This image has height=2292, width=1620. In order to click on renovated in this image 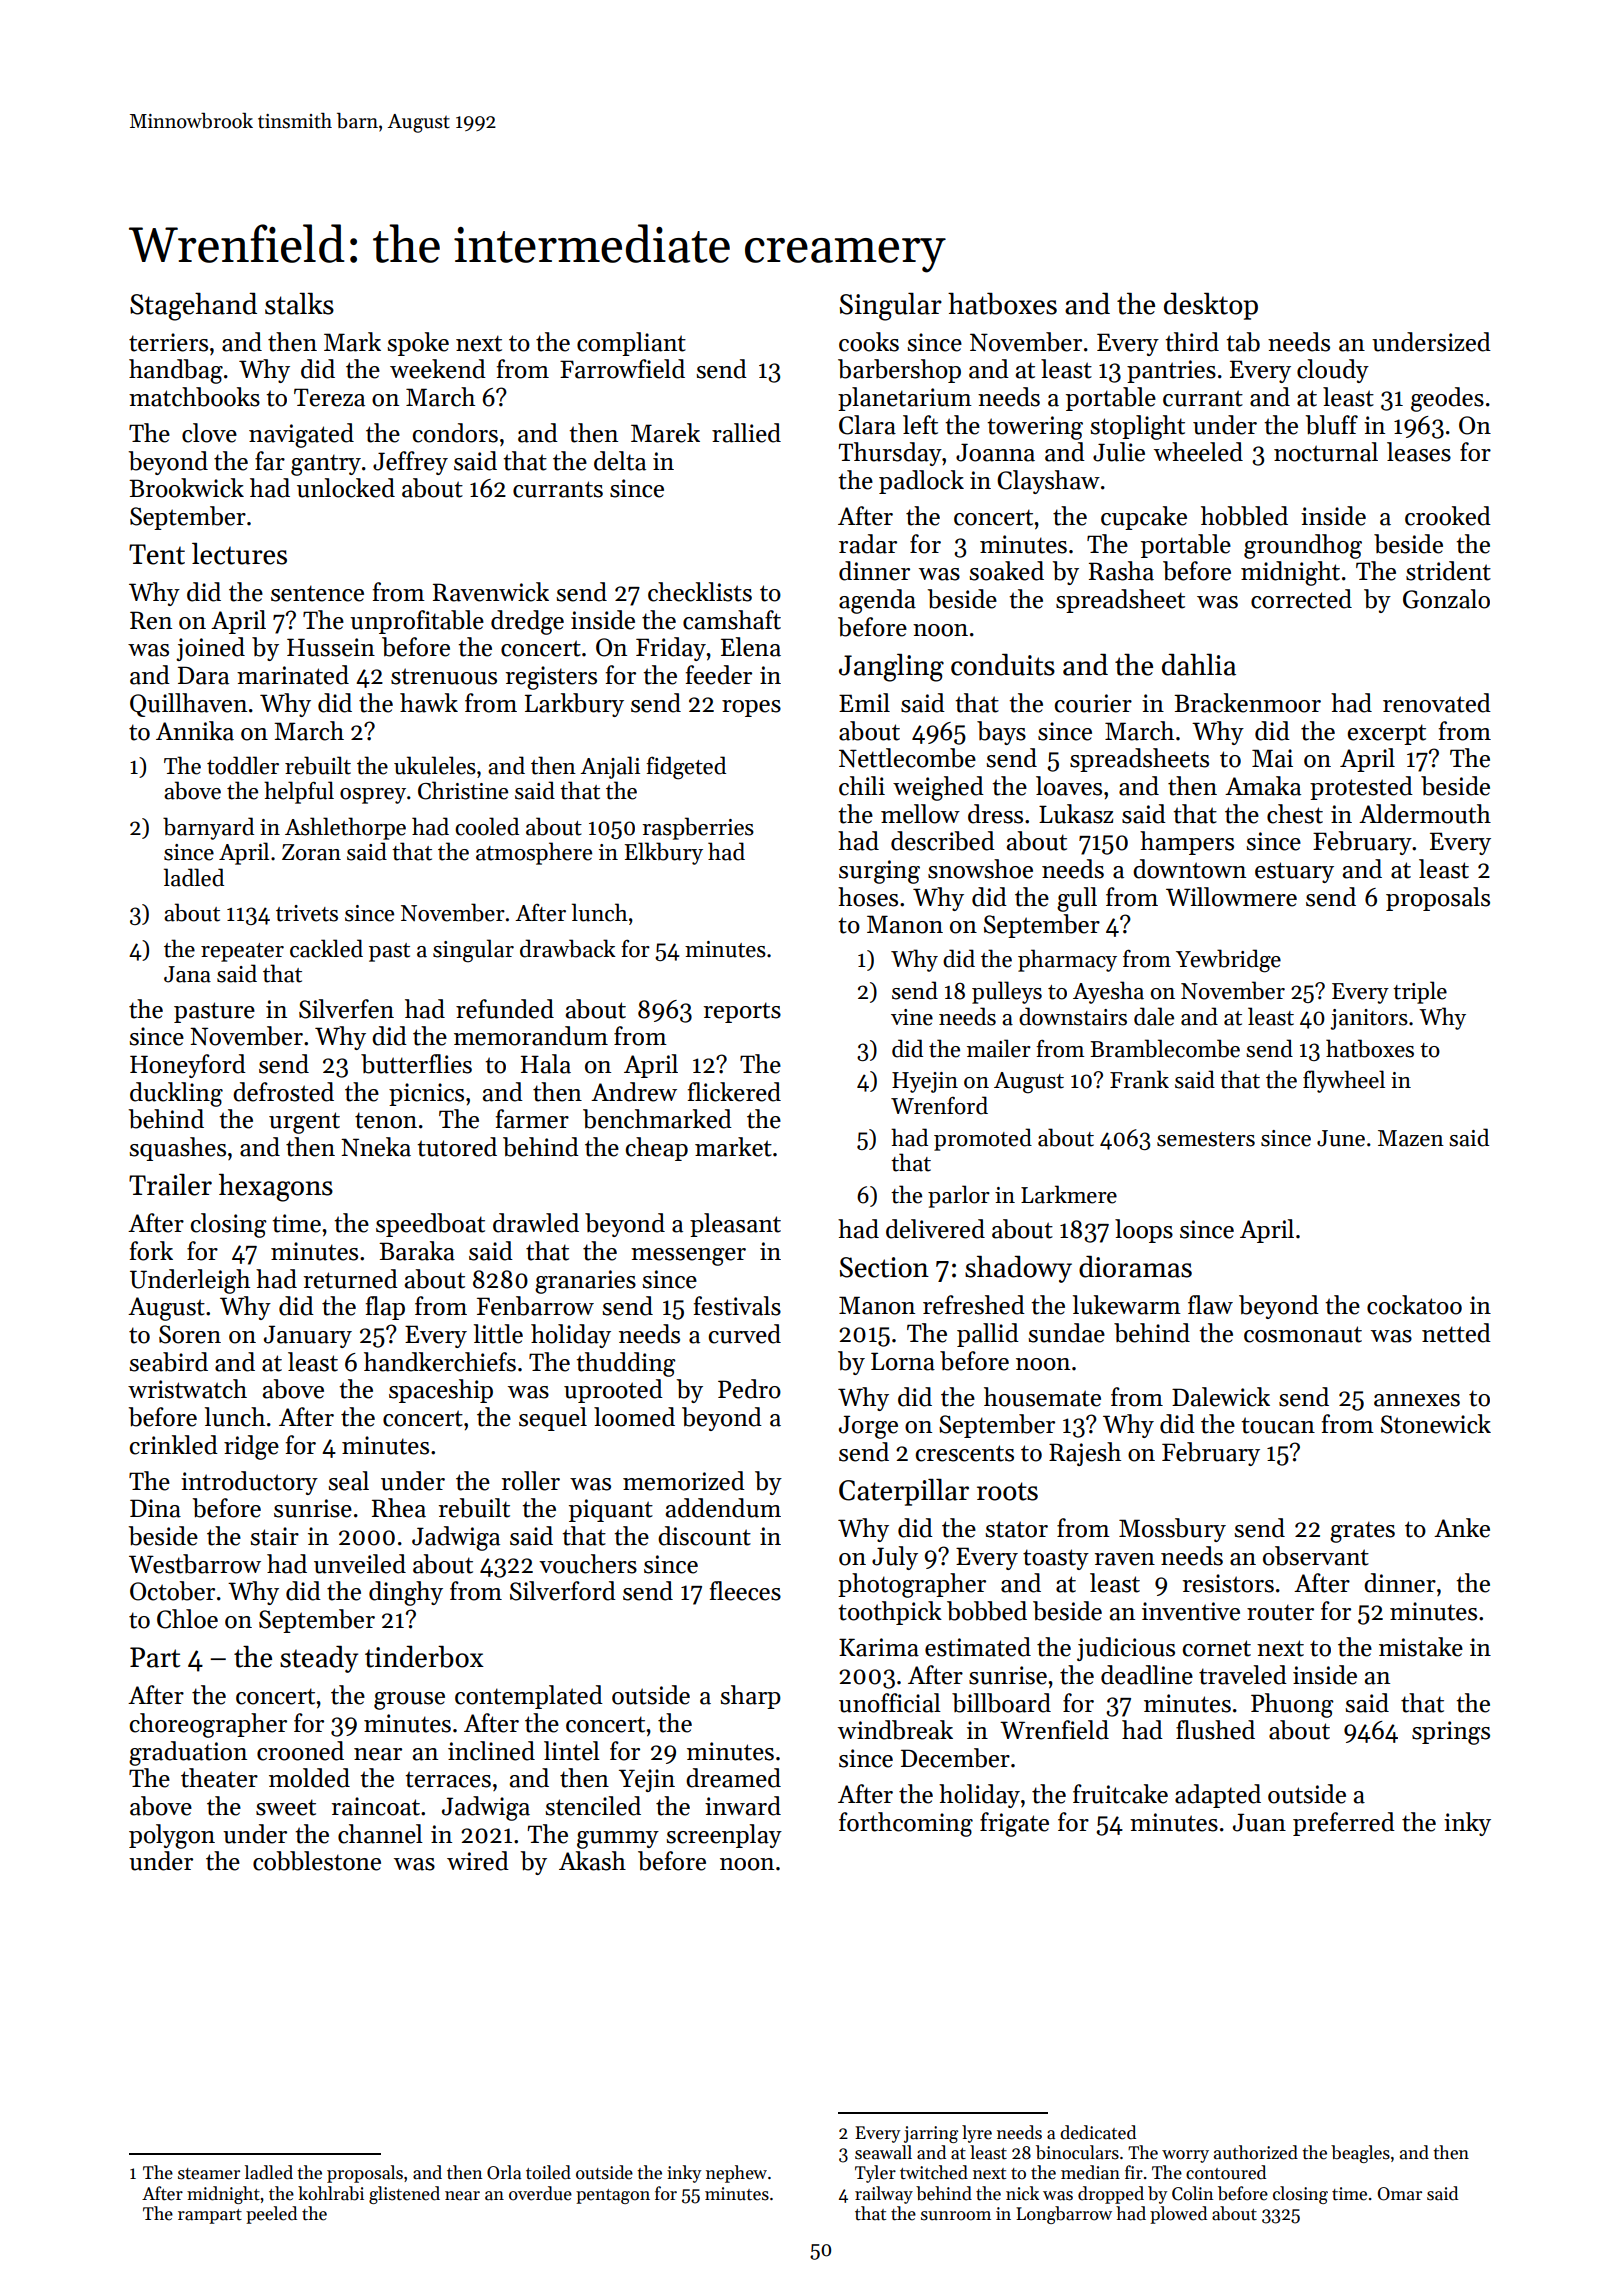, I will do `click(1437, 703)`.
